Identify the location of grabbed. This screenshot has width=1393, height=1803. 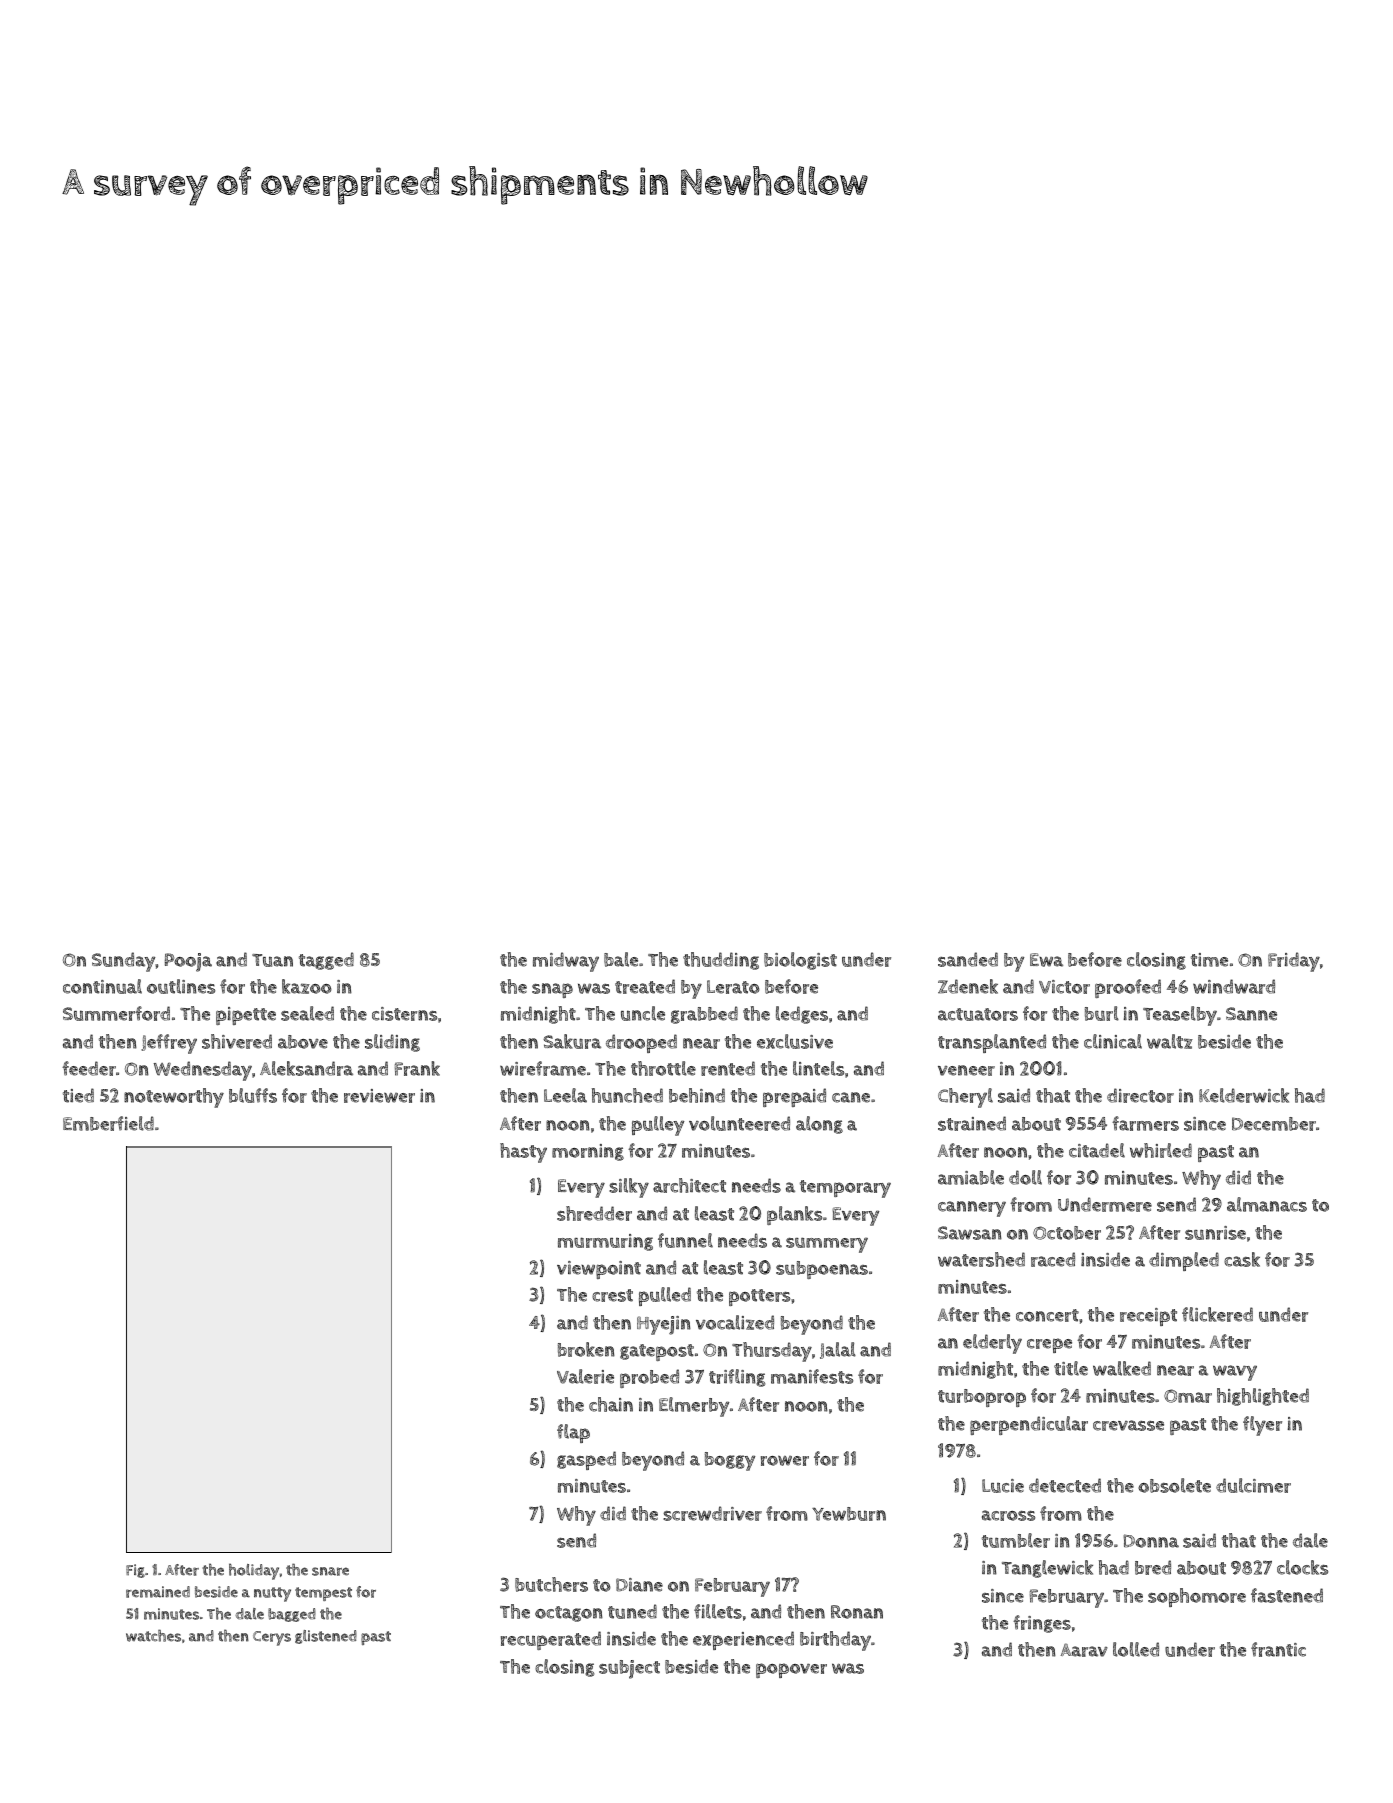
(704, 1015).
